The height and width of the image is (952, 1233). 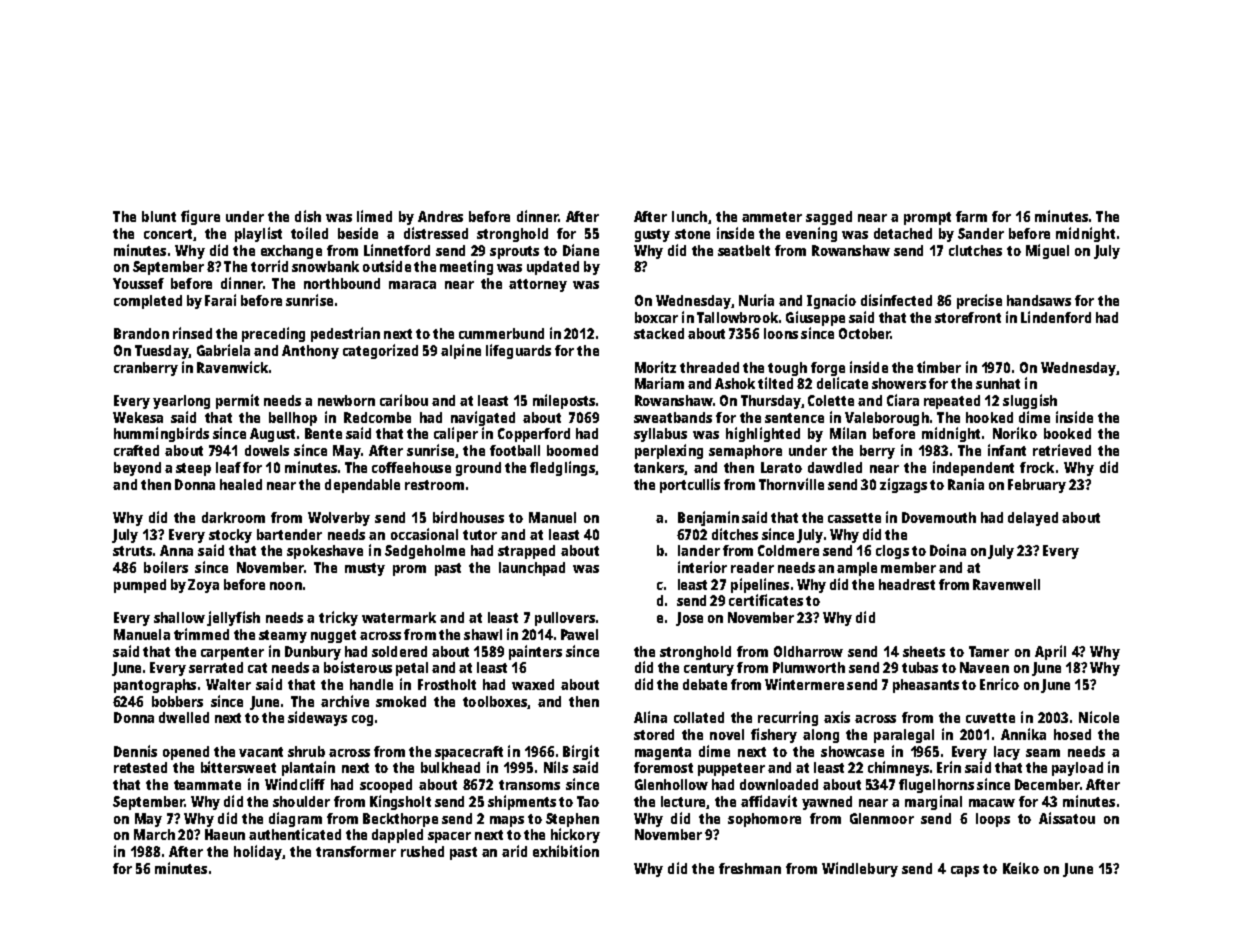 What do you see at coordinates (469, 753) in the image?
I see `spacecraft` at bounding box center [469, 753].
